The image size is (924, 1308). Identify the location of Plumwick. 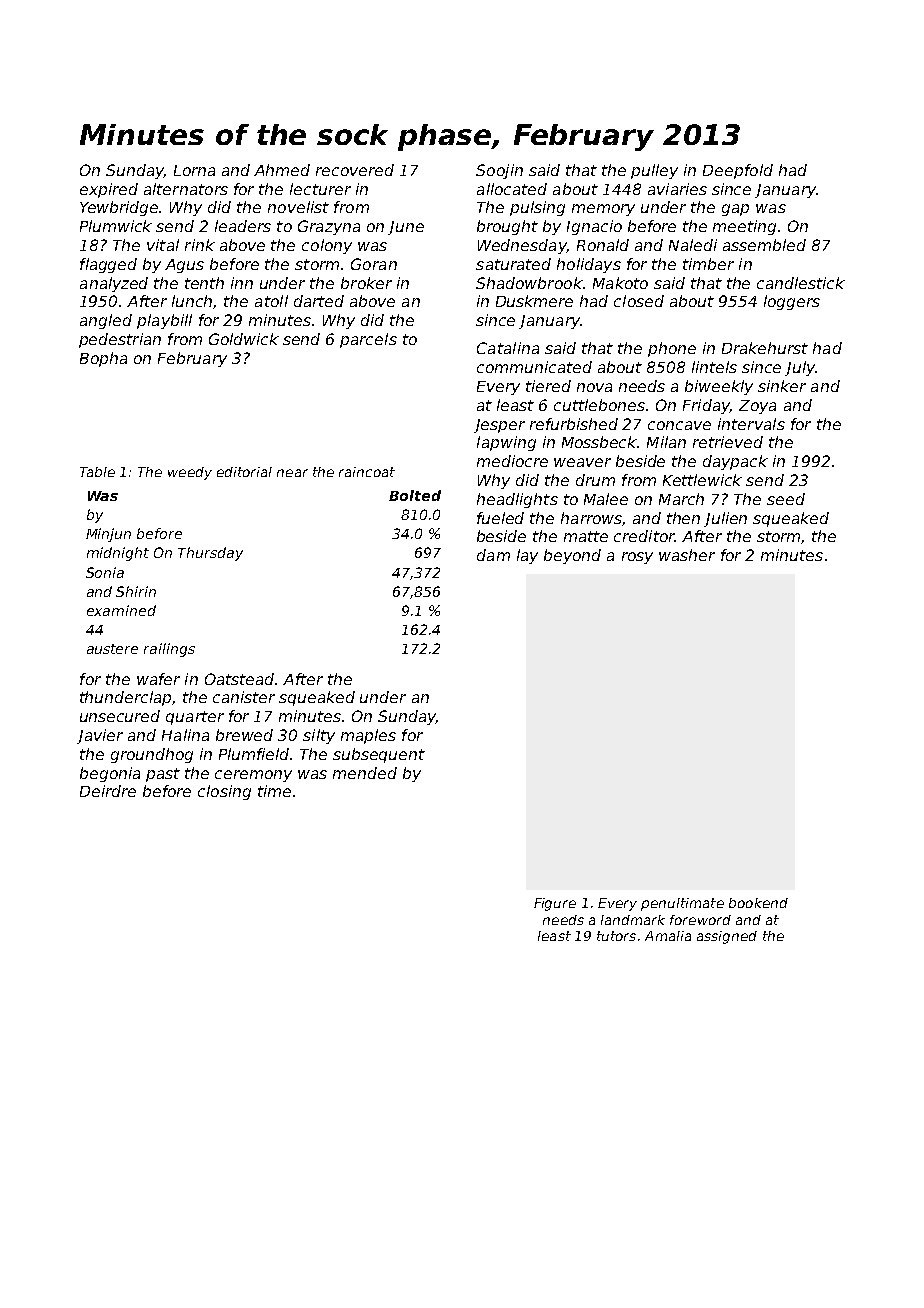
(116, 226).
